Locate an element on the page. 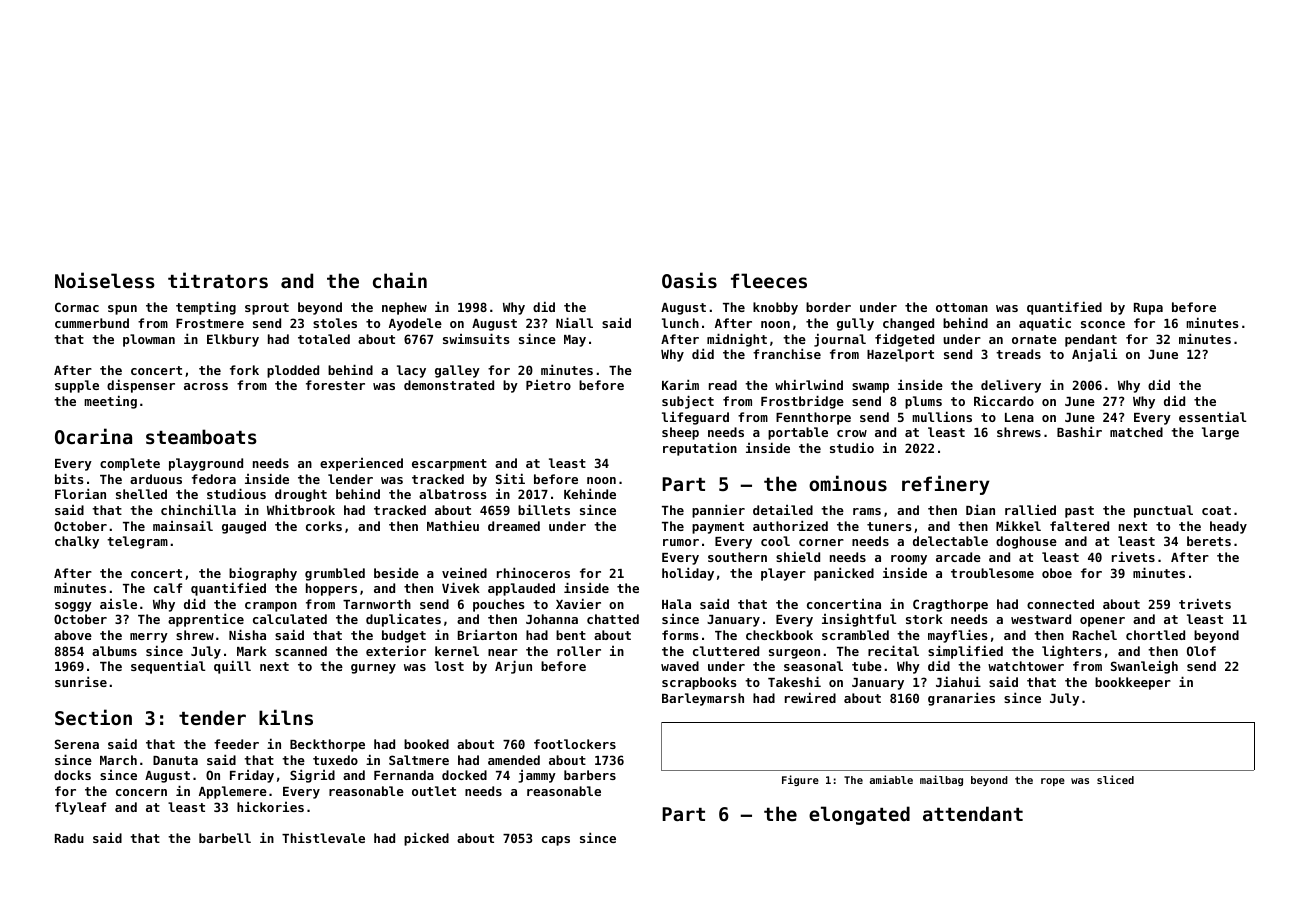 The height and width of the image is (924, 1308). bookkeeper is located at coordinates (1133, 683).
